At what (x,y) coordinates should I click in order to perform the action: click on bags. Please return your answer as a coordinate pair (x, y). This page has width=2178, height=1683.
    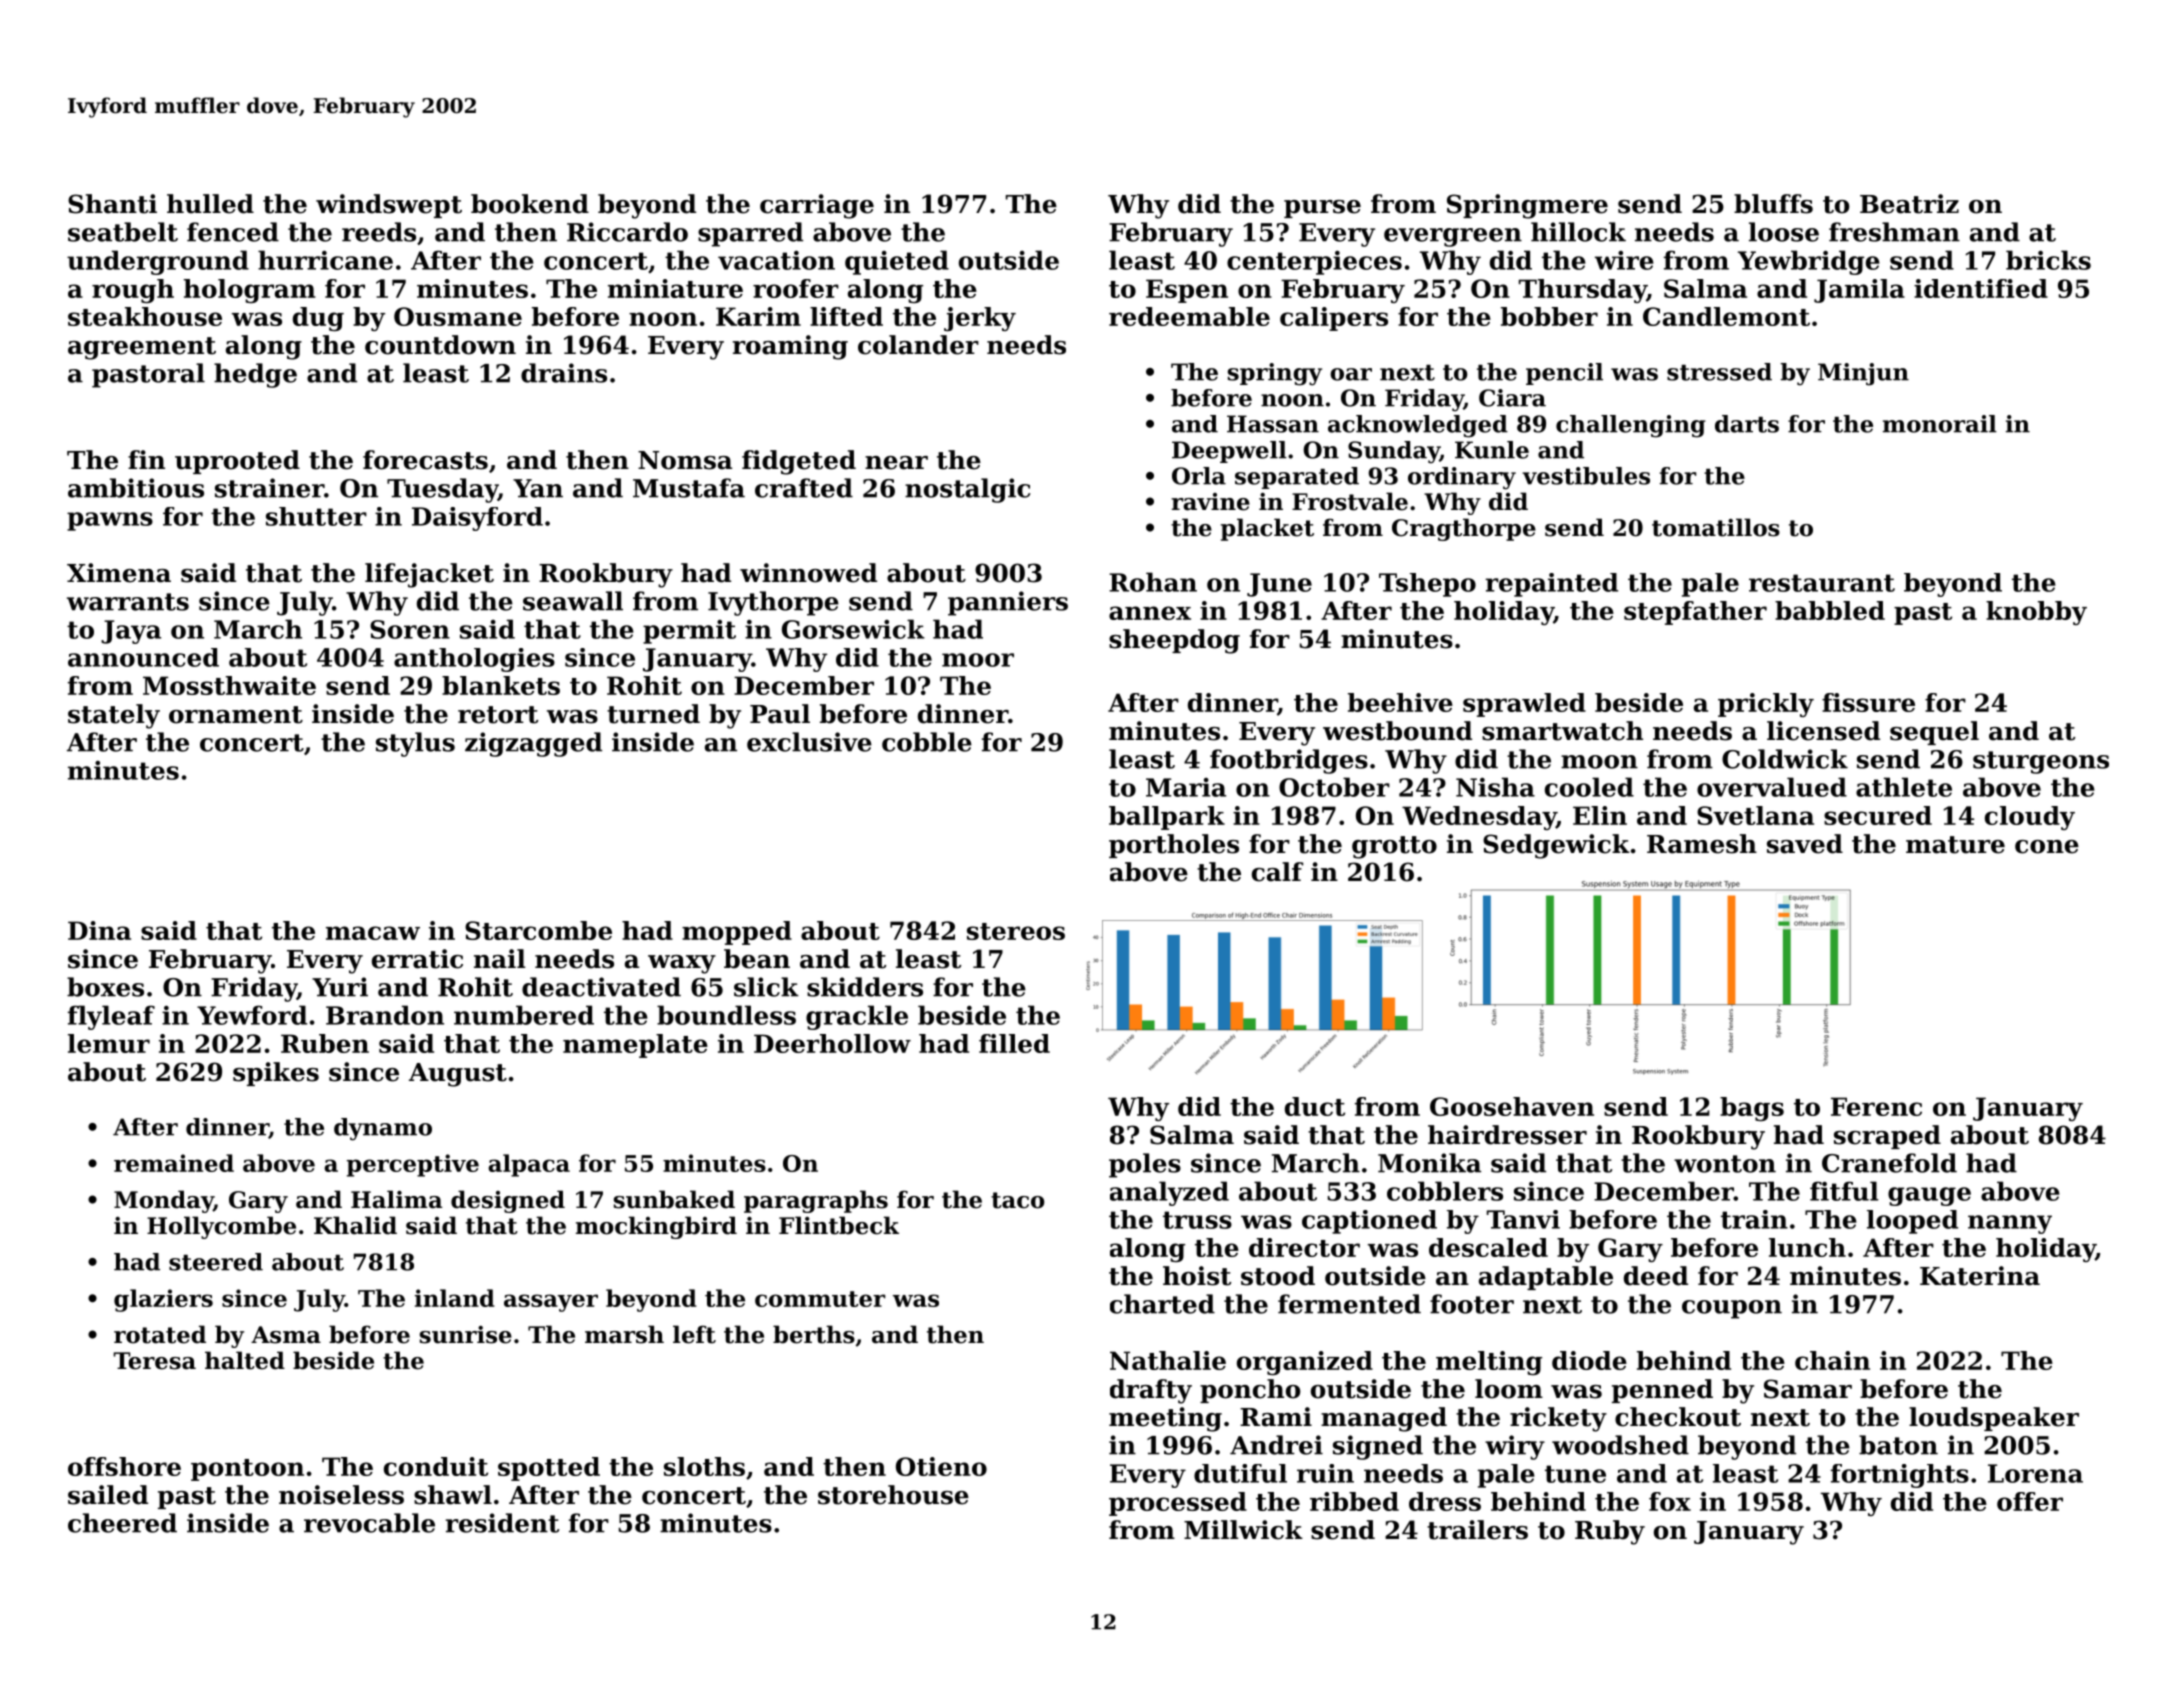
    Looking at the image, I should click on (1752, 1109).
